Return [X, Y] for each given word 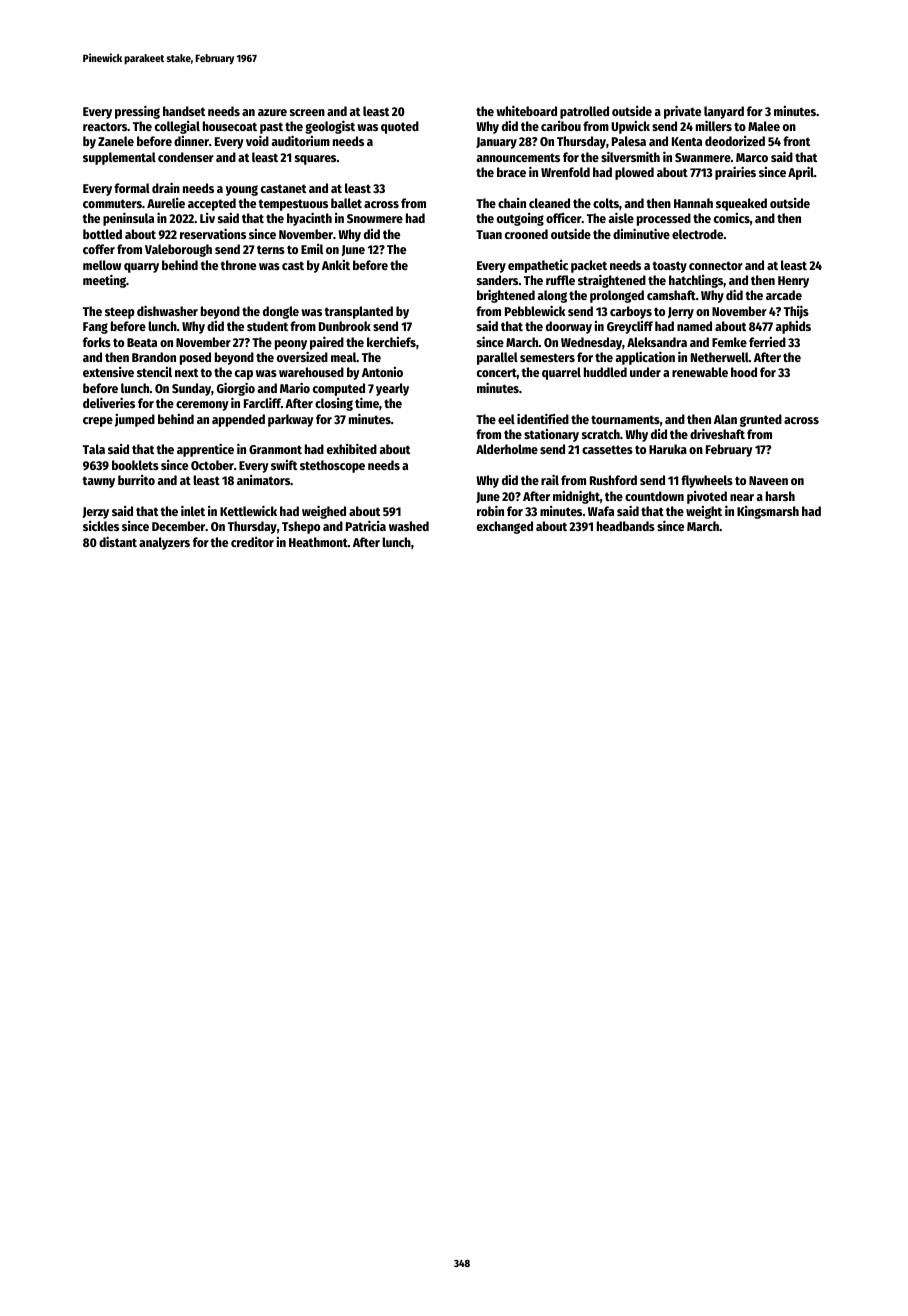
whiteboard [526, 110]
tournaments [625, 419]
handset [184, 111]
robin [490, 510]
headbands [626, 526]
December [179, 526]
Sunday [191, 389]
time [367, 402]
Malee [764, 126]
